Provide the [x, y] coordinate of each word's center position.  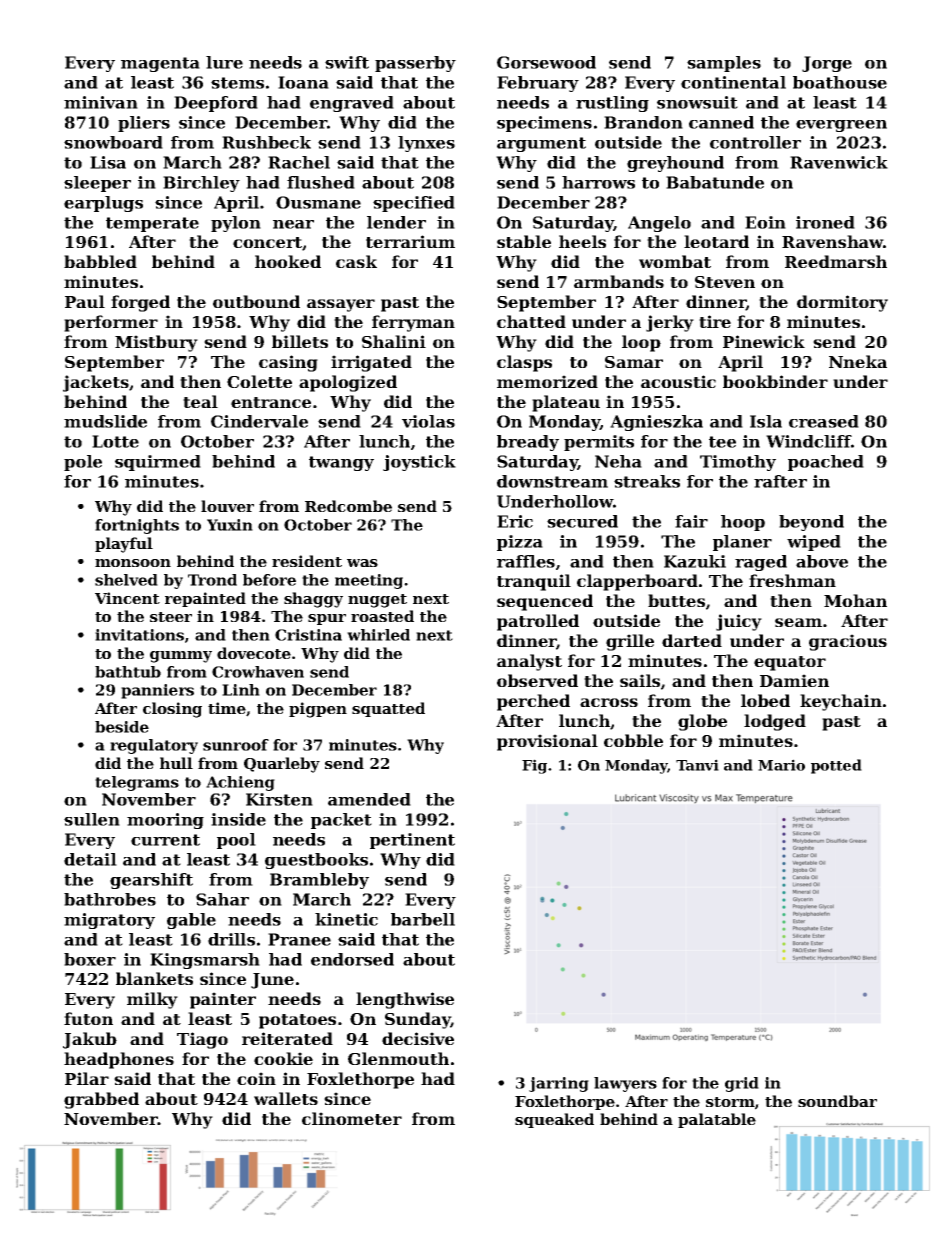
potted [836, 766]
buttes [676, 600]
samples [724, 64]
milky [152, 1000]
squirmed [158, 463]
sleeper [97, 184]
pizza [520, 543]
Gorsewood [546, 62]
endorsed [352, 959]
